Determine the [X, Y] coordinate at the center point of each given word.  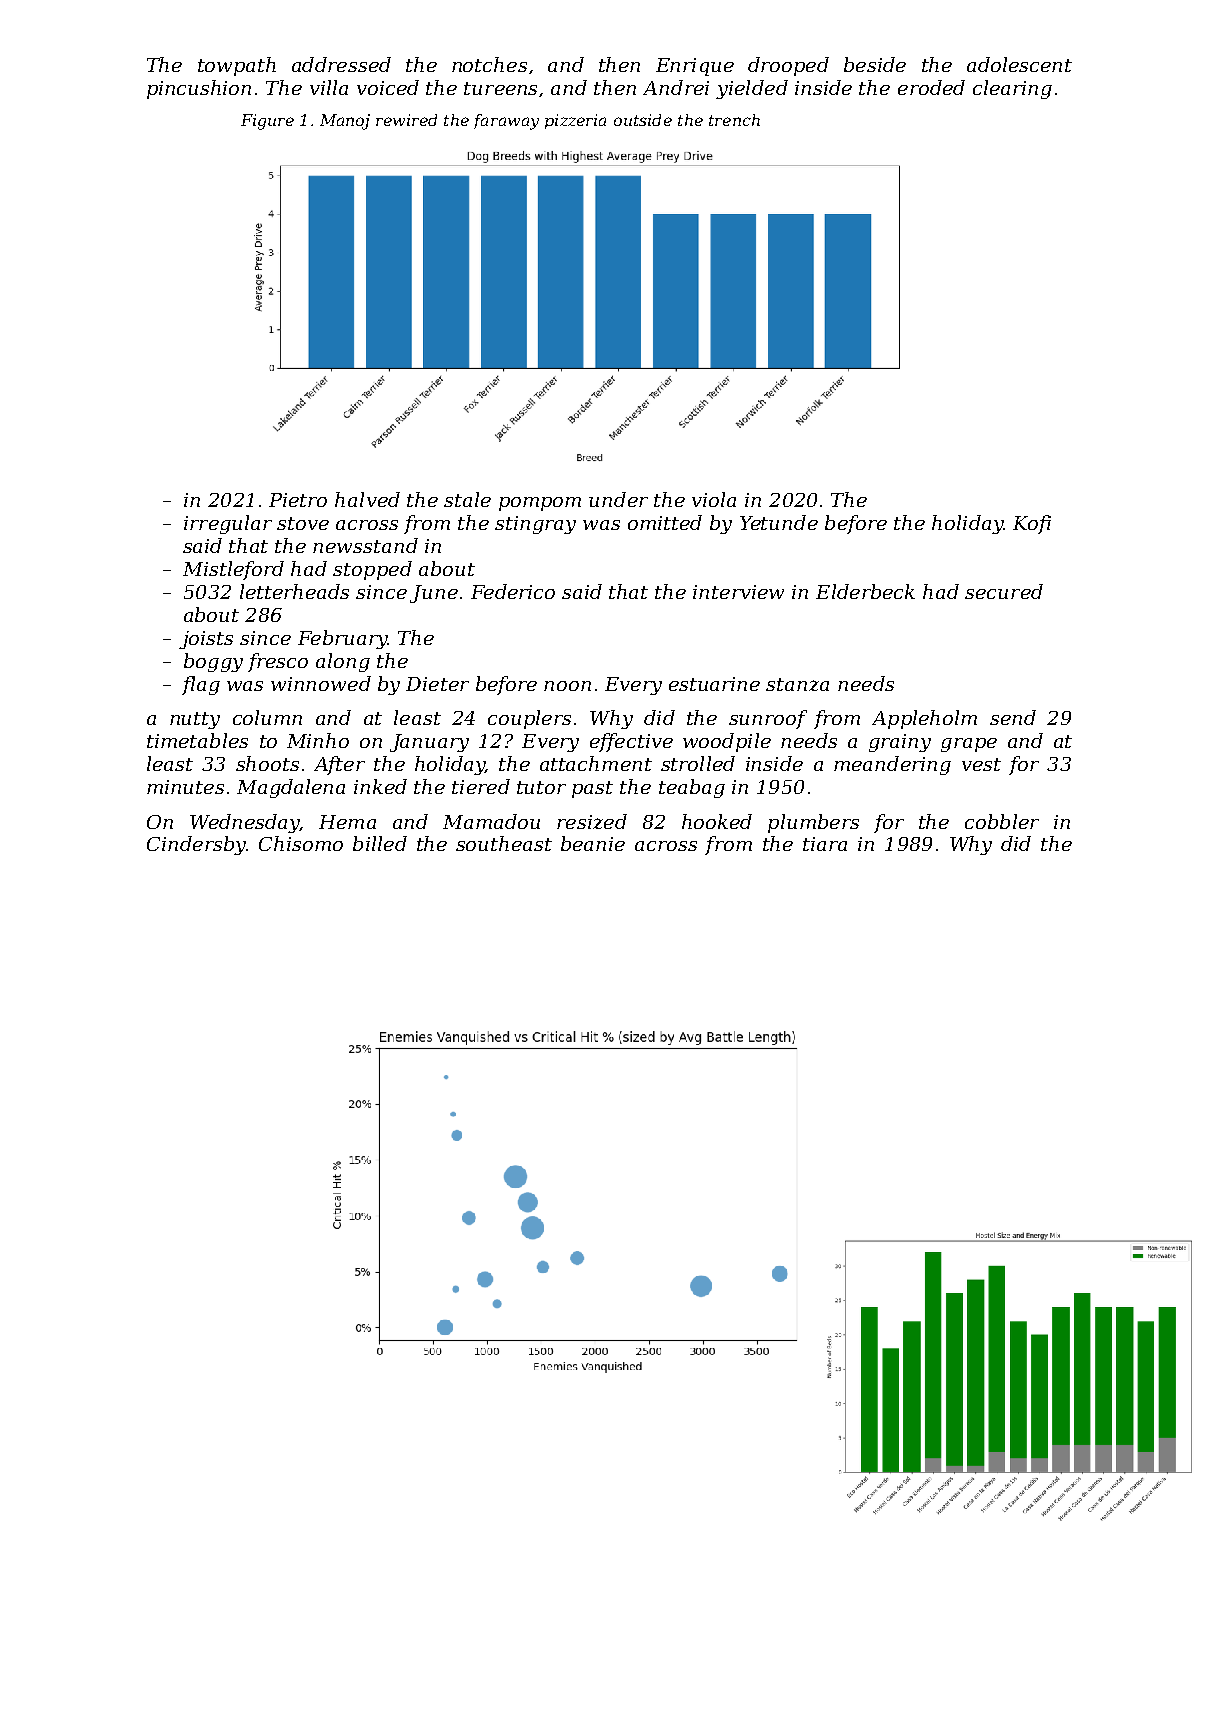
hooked [717, 821]
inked [380, 786]
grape [969, 745]
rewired [406, 120]
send [1013, 717]
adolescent [1019, 64]
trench [734, 120]
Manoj [345, 122]
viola [714, 499]
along [343, 662]
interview [738, 592]
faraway [506, 122]
